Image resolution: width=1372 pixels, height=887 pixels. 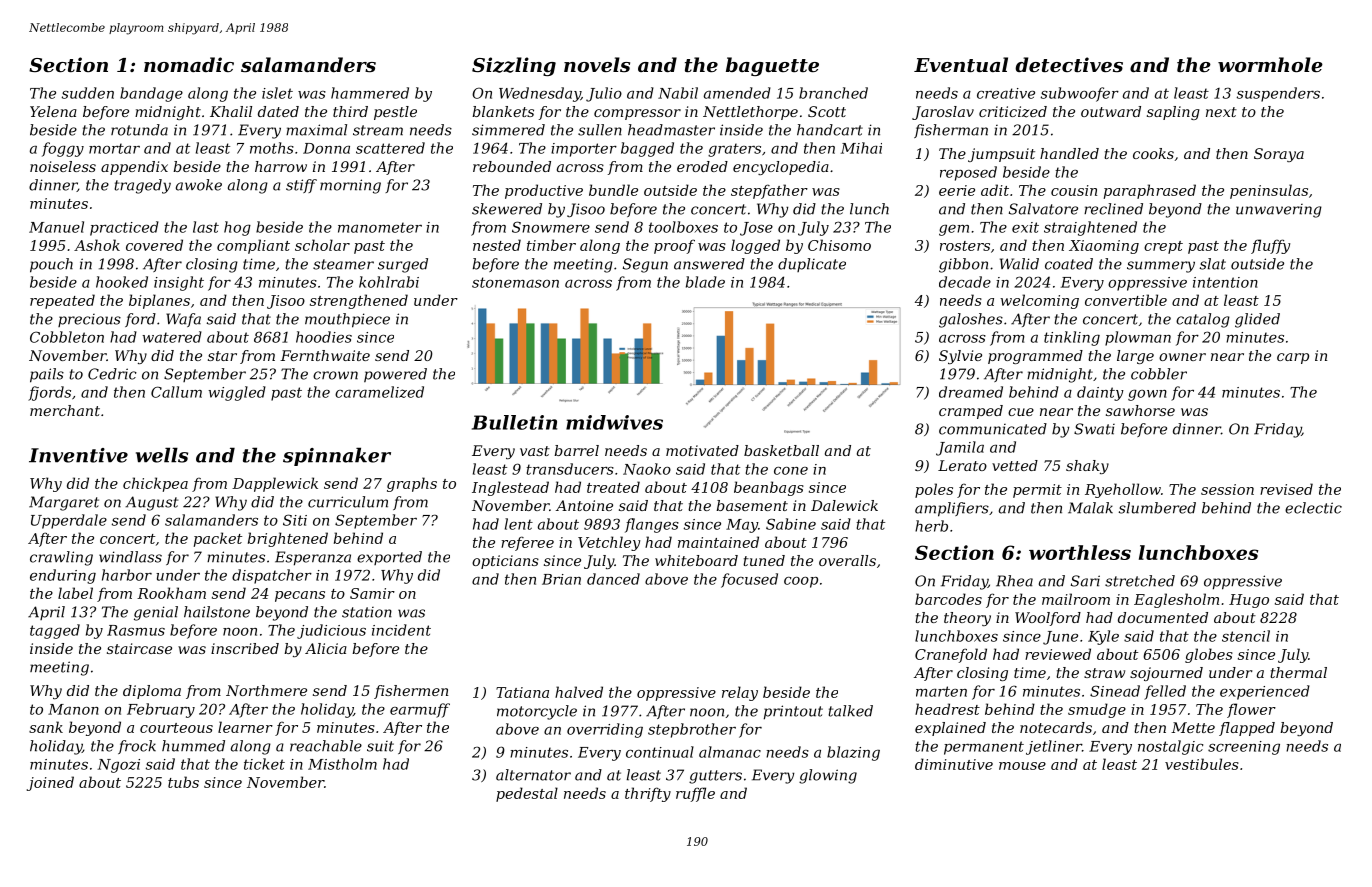 I want to click on amended, so click(x=737, y=93).
